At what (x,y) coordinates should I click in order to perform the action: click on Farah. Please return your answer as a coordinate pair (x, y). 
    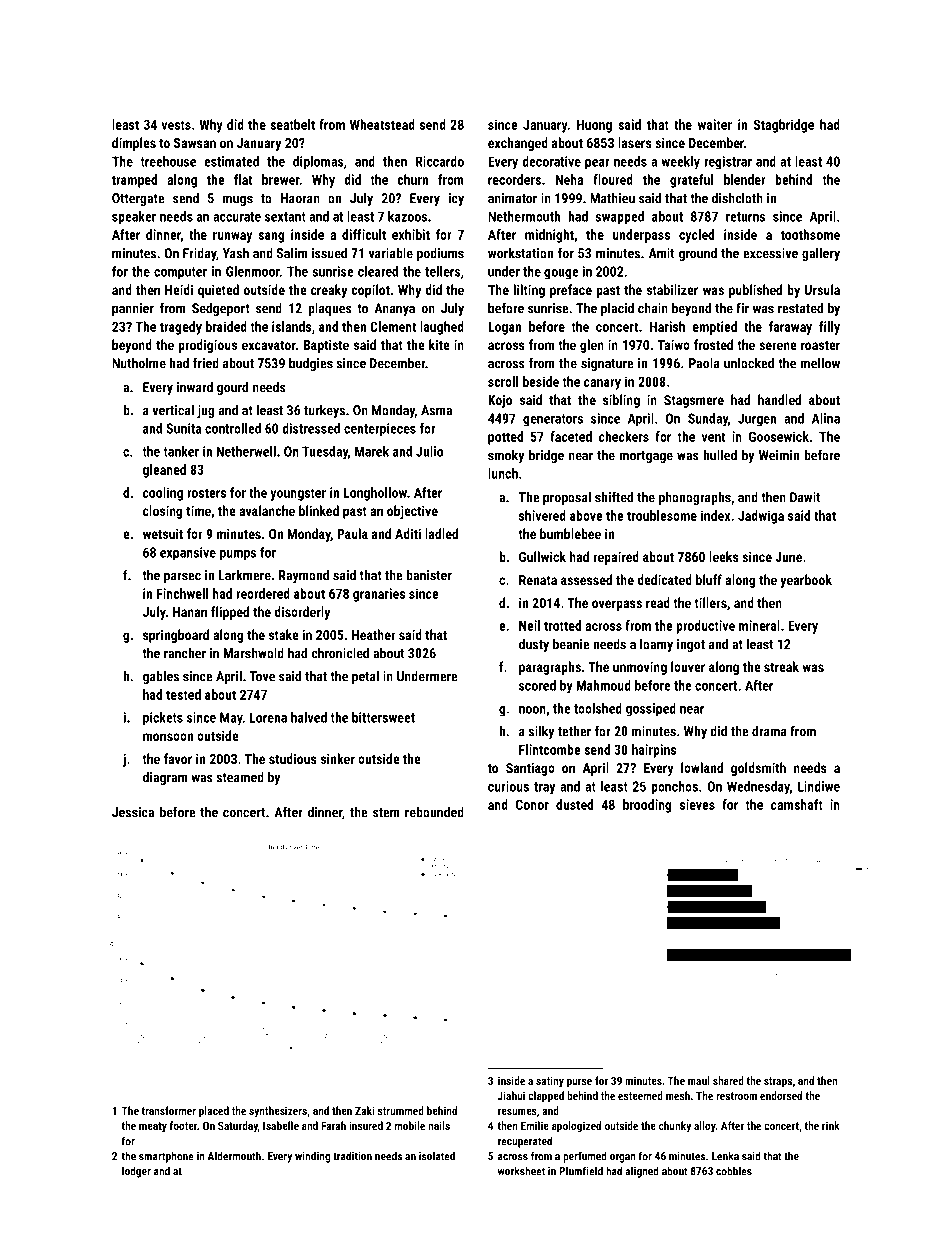
    Looking at the image, I should click on (333, 1125).
